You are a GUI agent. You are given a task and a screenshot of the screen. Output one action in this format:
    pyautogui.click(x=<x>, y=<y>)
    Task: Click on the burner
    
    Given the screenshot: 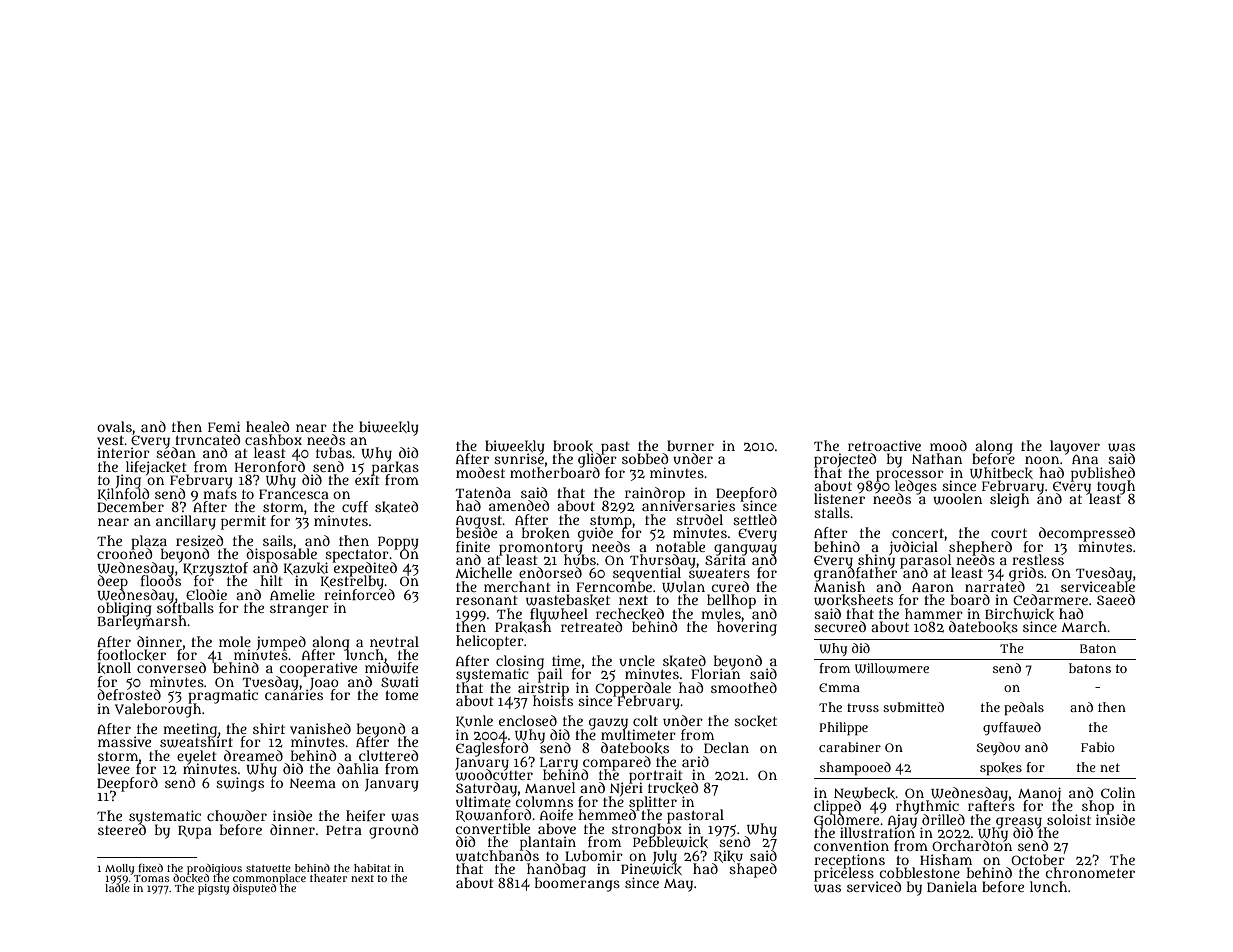 What is the action you would take?
    pyautogui.click(x=690, y=445)
